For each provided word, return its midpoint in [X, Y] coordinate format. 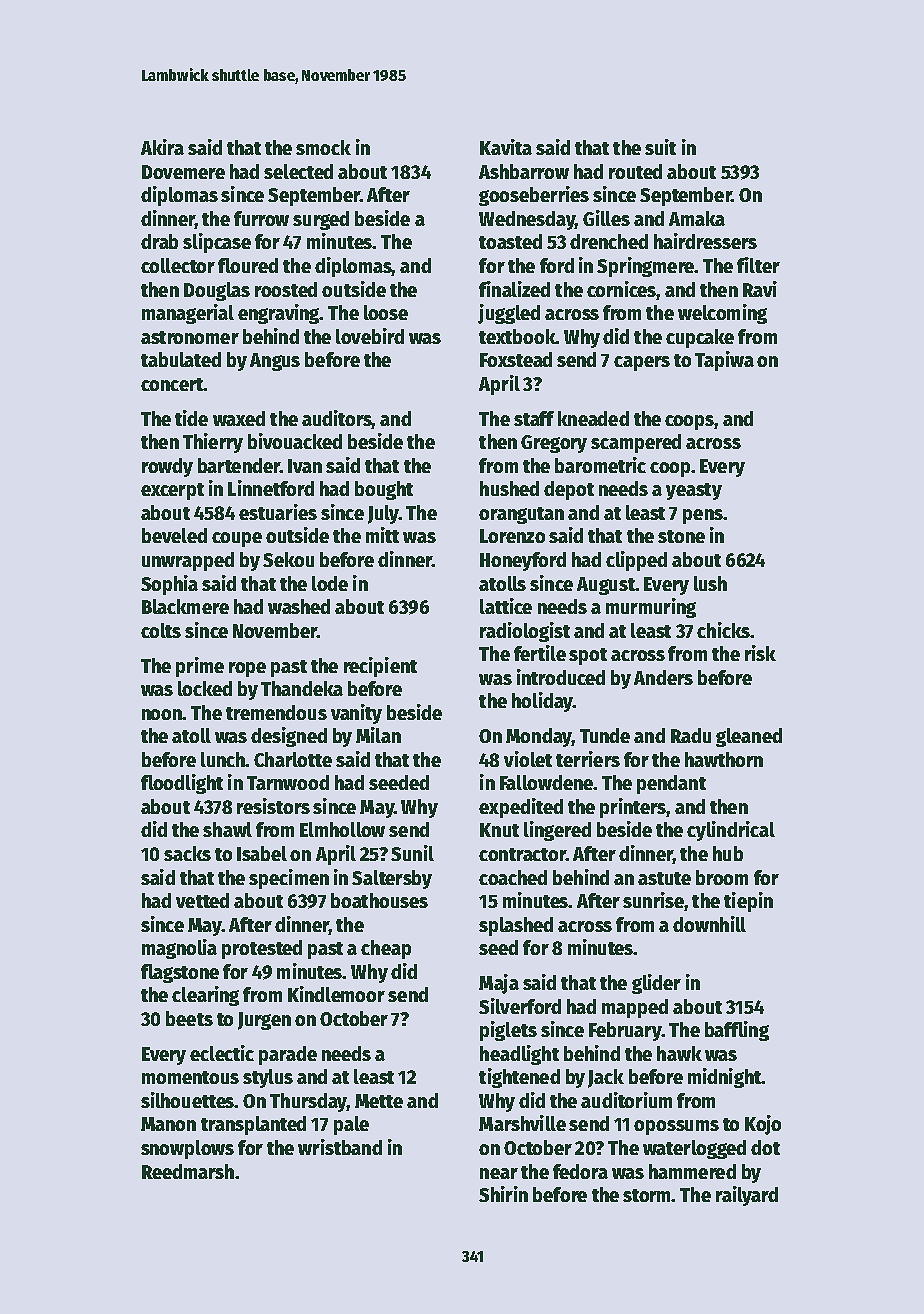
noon [162, 714]
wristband [340, 1147]
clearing [205, 996]
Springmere [646, 267]
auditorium [626, 1100]
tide [191, 418]
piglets [508, 1031]
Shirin [503, 1194]
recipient [380, 667]
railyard [747, 1196]
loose [386, 312]
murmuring [651, 608]
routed [635, 171]
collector [178, 265]
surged [321, 220]
